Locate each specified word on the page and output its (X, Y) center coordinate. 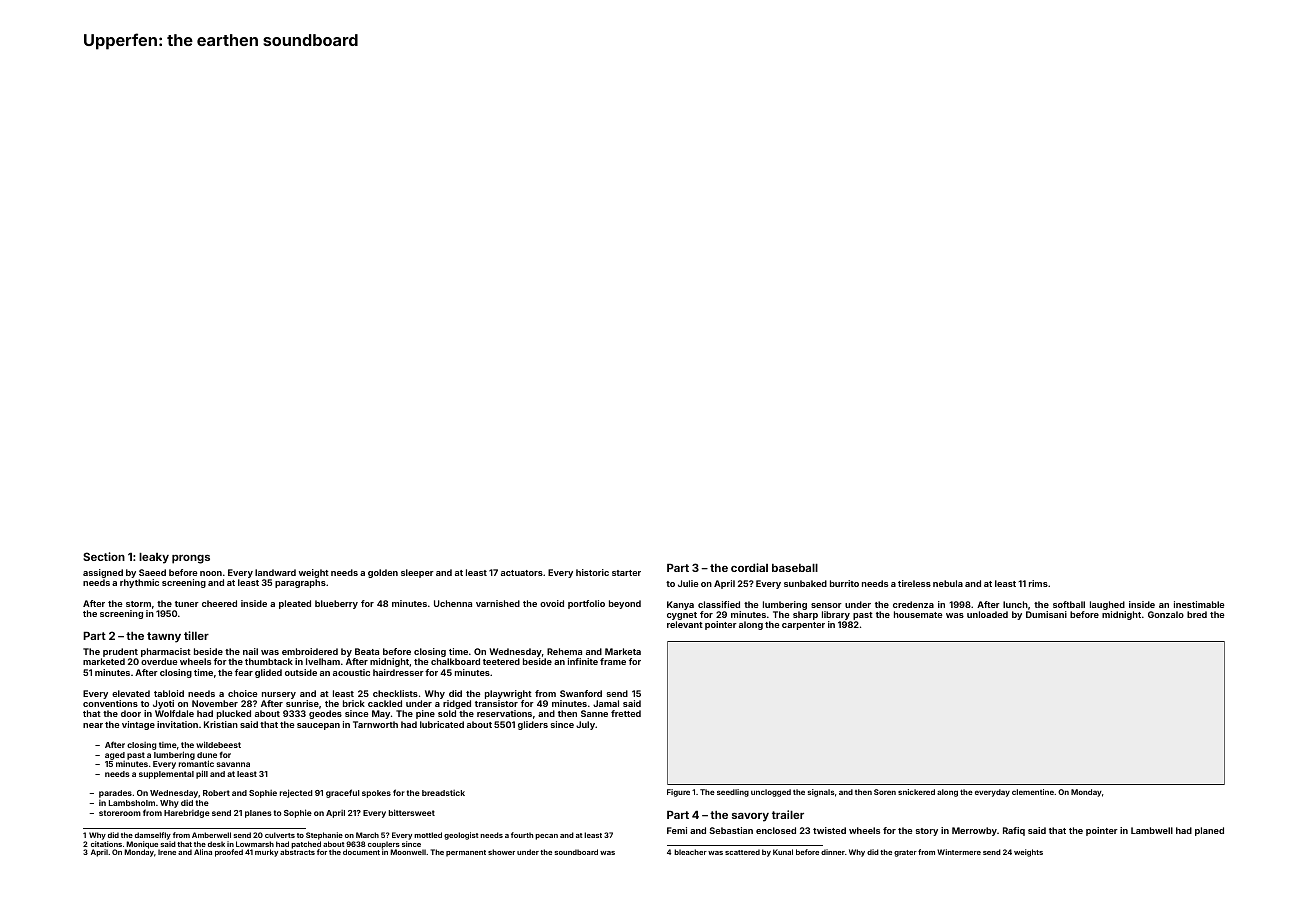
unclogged (771, 793)
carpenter (803, 626)
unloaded (987, 614)
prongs (191, 559)
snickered (916, 792)
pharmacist (166, 652)
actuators (522, 573)
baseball (795, 568)
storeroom (120, 813)
